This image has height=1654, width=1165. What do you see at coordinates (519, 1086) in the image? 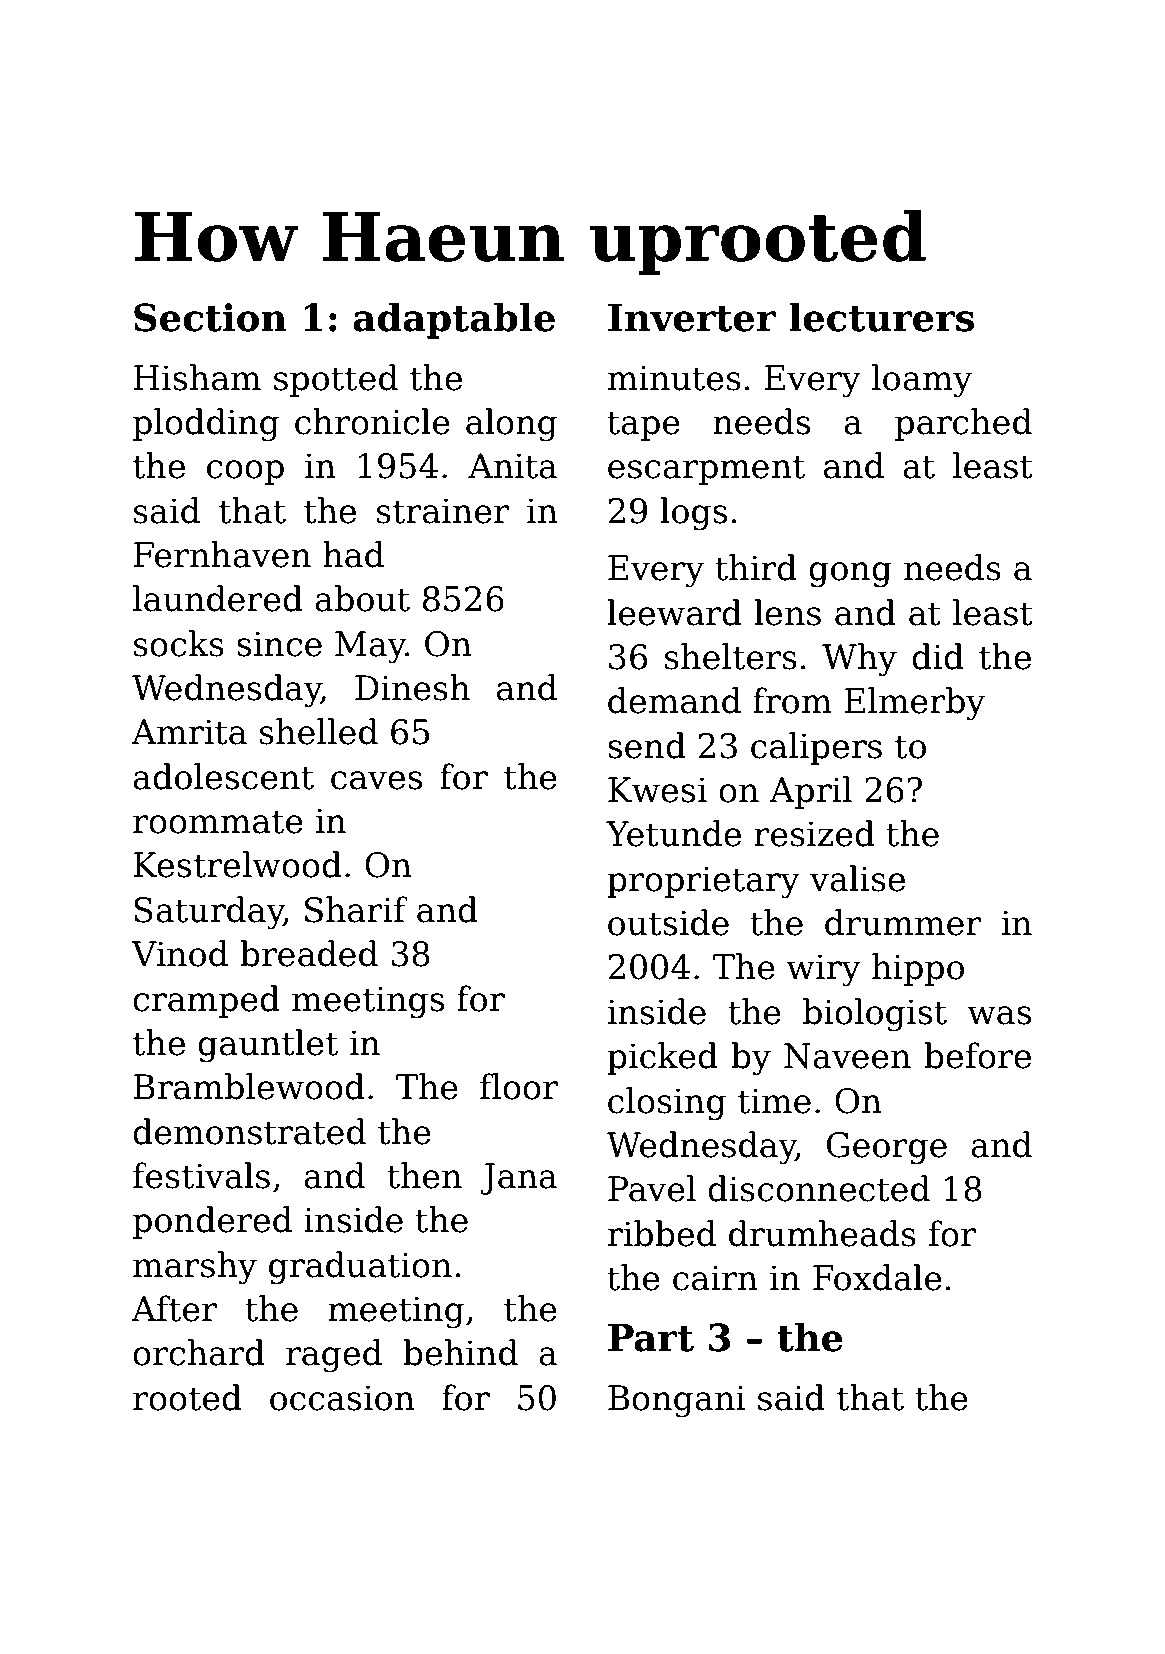
I see `floor` at bounding box center [519, 1086].
